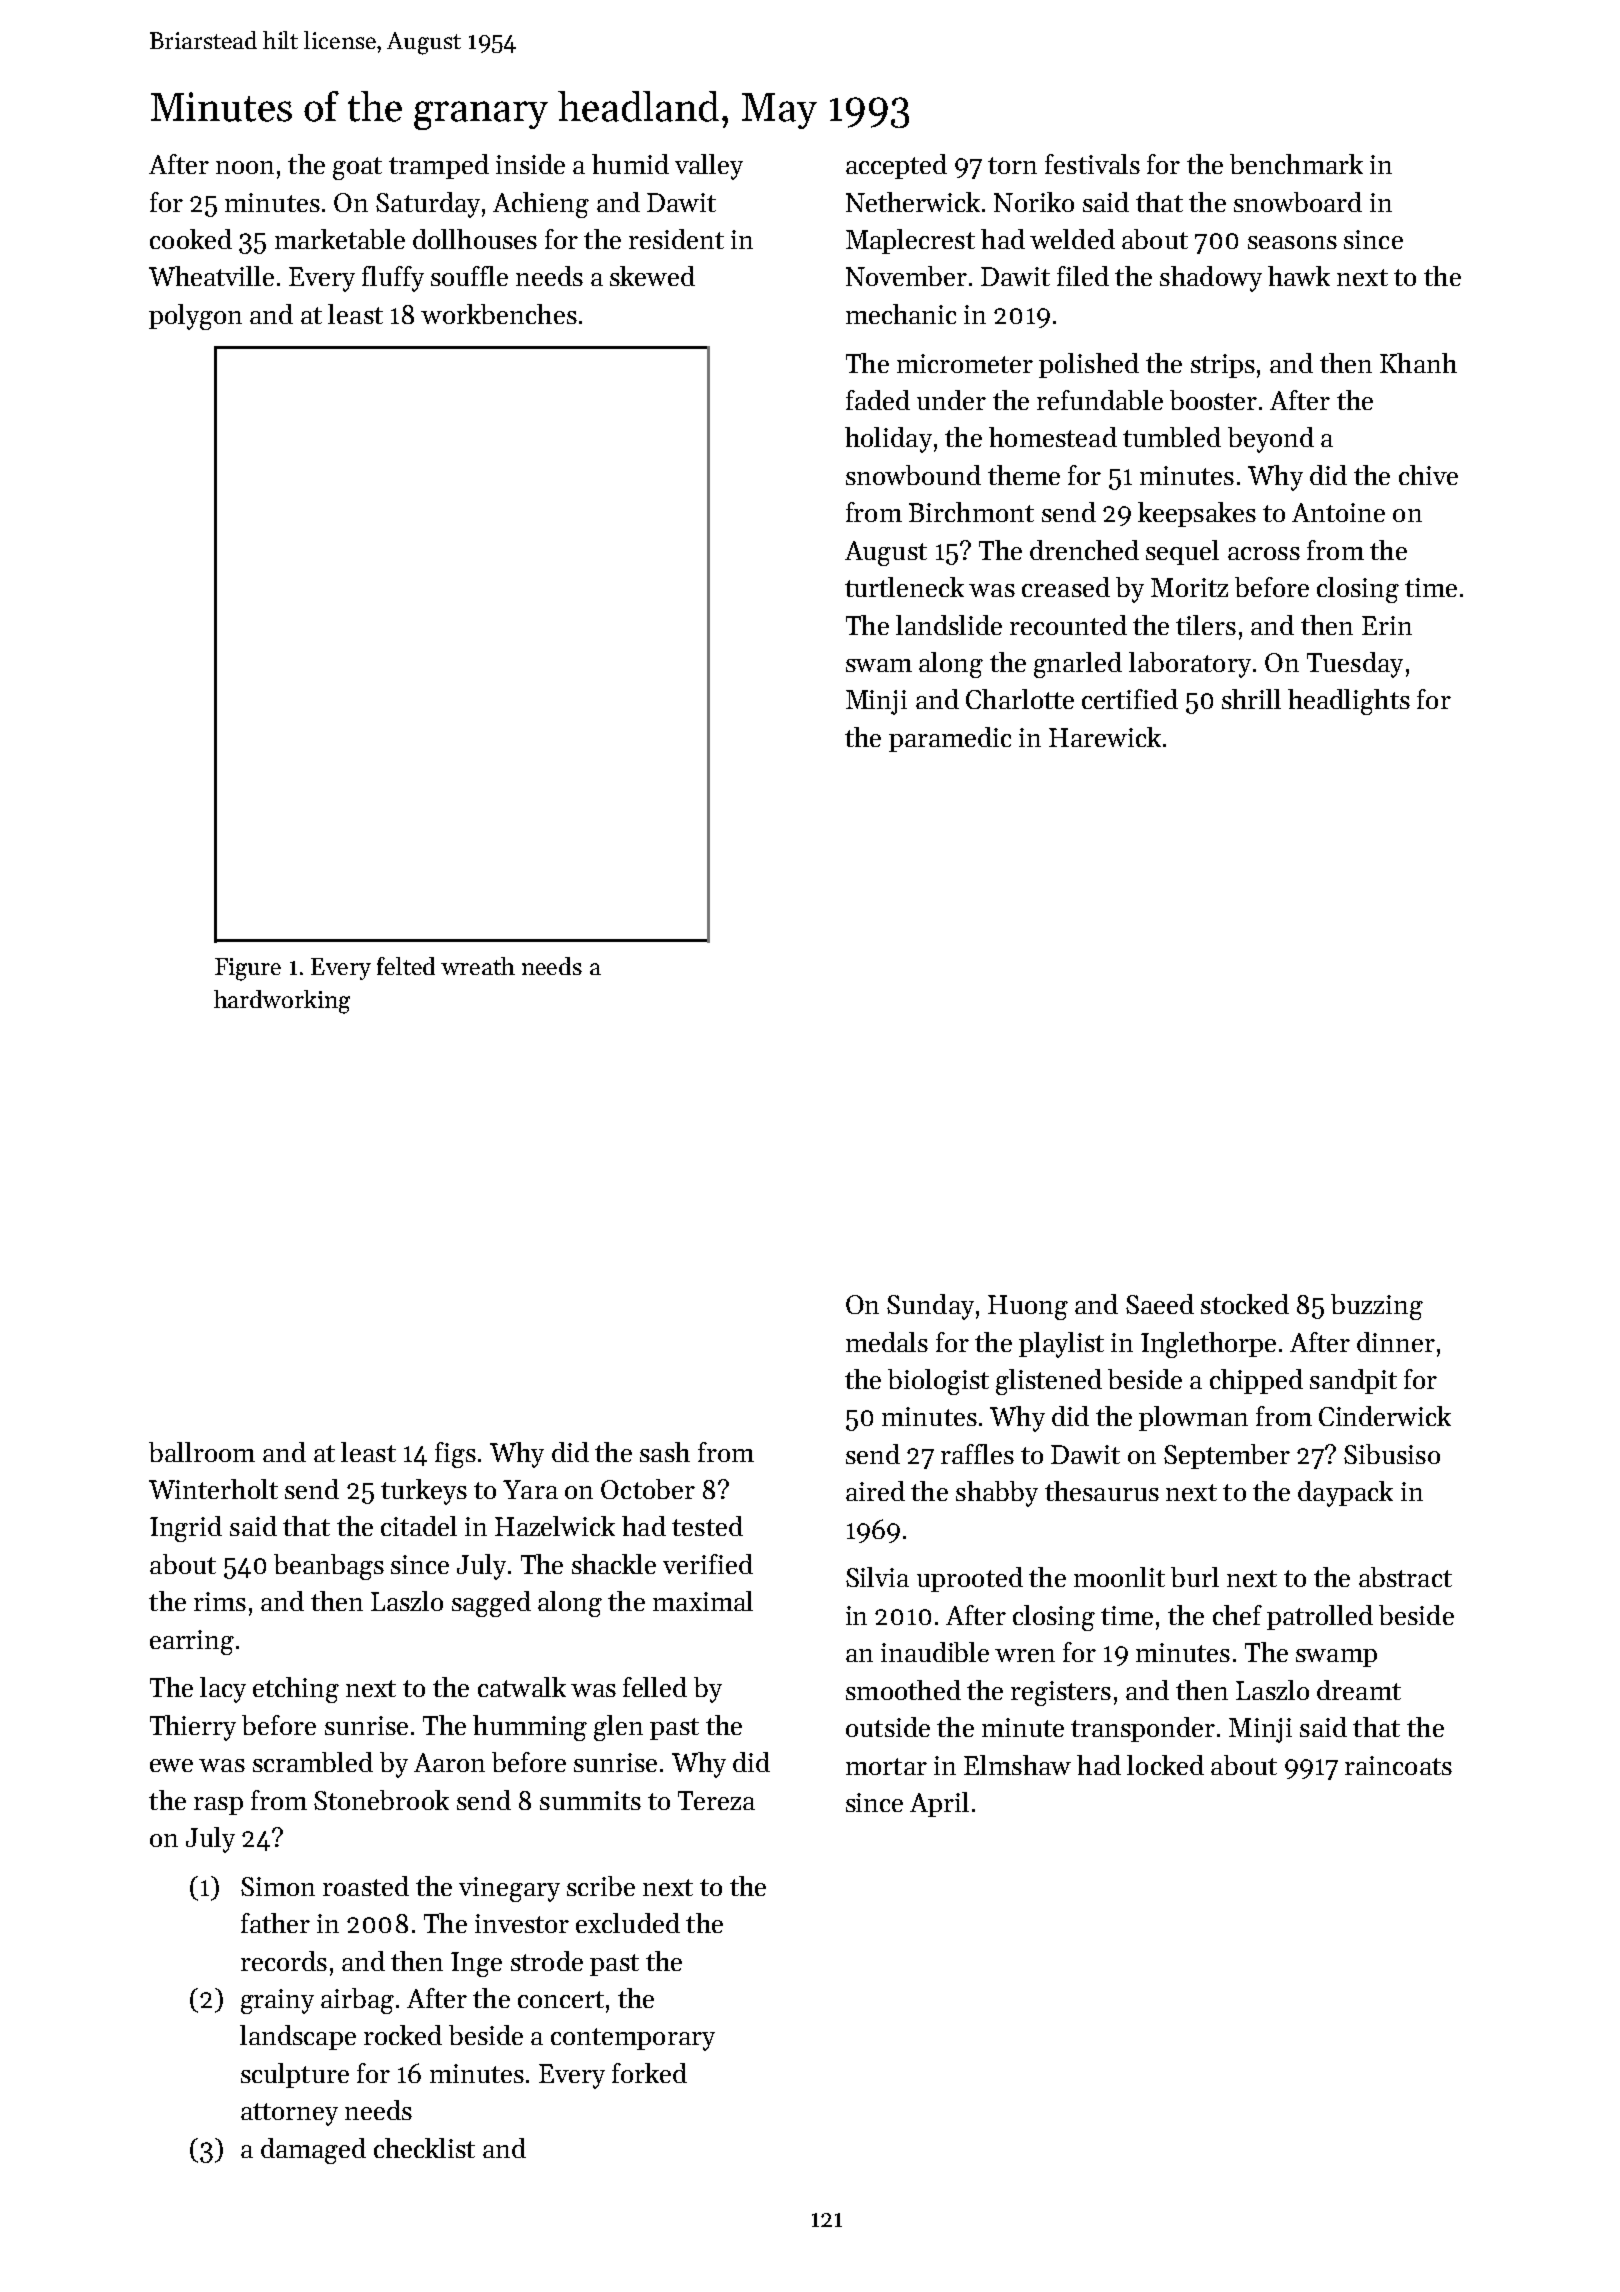  Describe the element at coordinates (1165, 1765) in the image. I see `locked` at that location.
